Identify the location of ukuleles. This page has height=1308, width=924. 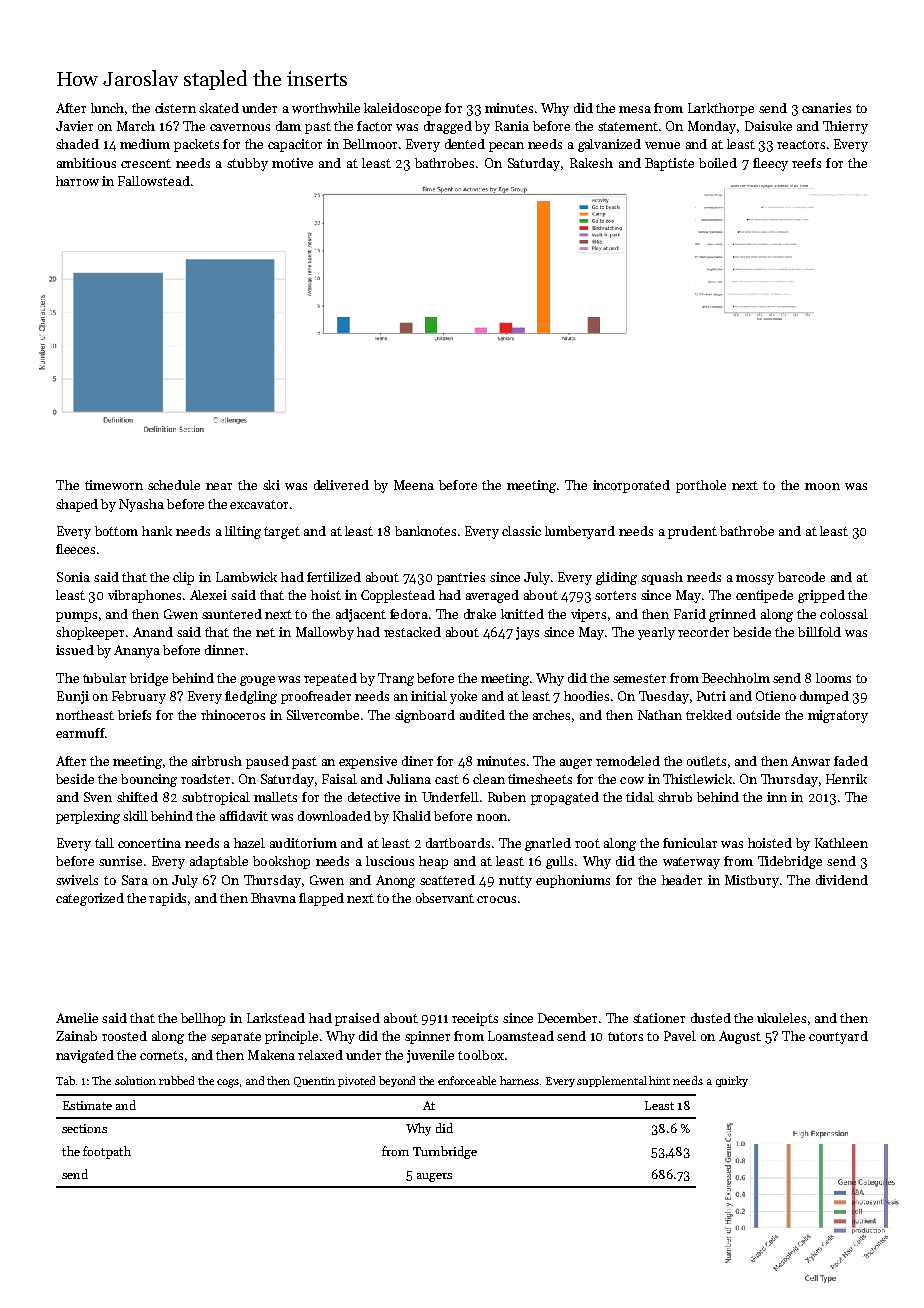
(781, 1018).
